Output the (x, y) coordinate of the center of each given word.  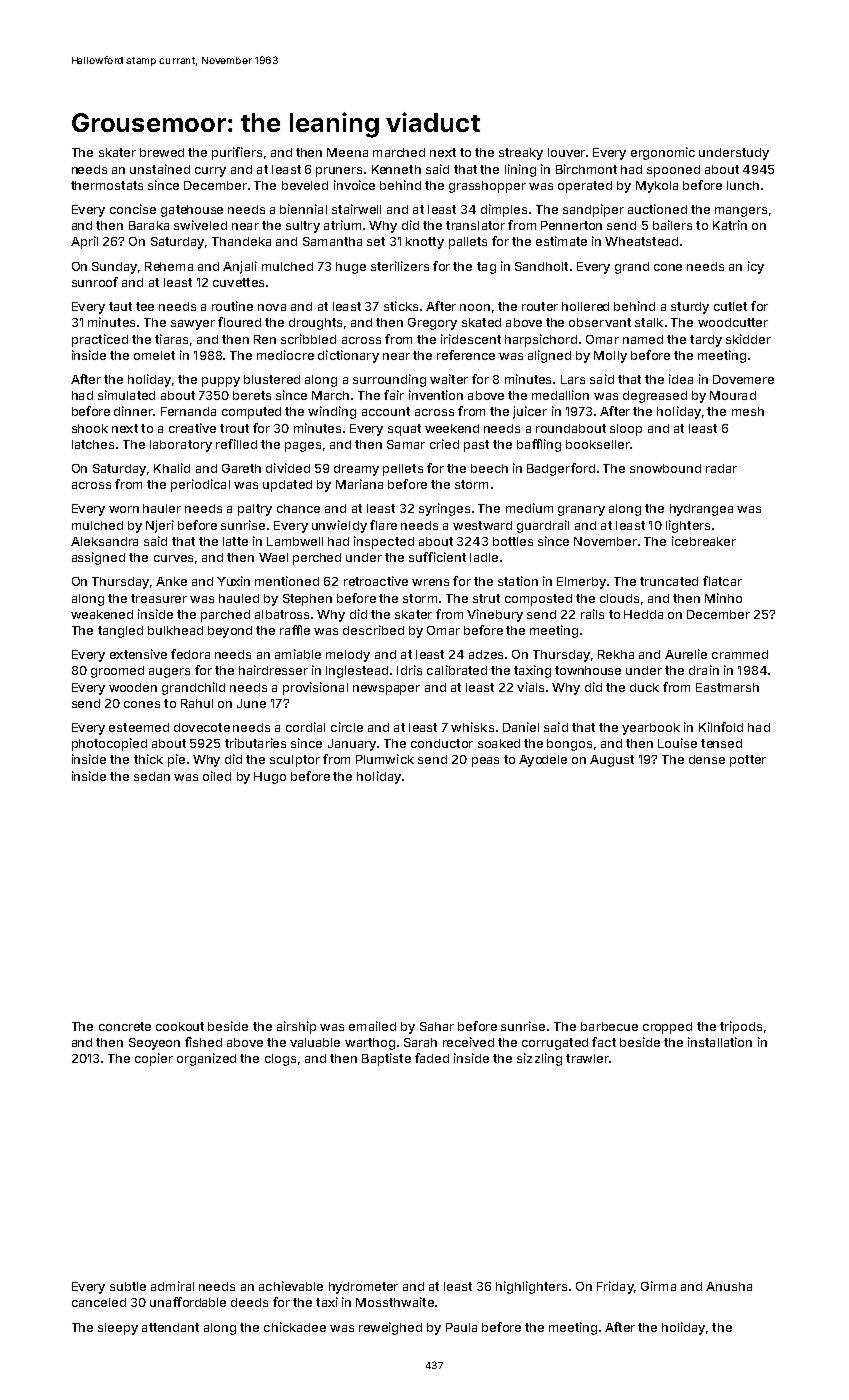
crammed (740, 654)
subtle (128, 1286)
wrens (430, 582)
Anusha (729, 1286)
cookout (180, 1026)
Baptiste (386, 1059)
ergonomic (663, 153)
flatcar (722, 581)
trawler (587, 1058)
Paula (461, 1327)
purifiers (237, 153)
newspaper (386, 690)
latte (235, 541)
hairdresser (273, 670)
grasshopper (487, 187)
